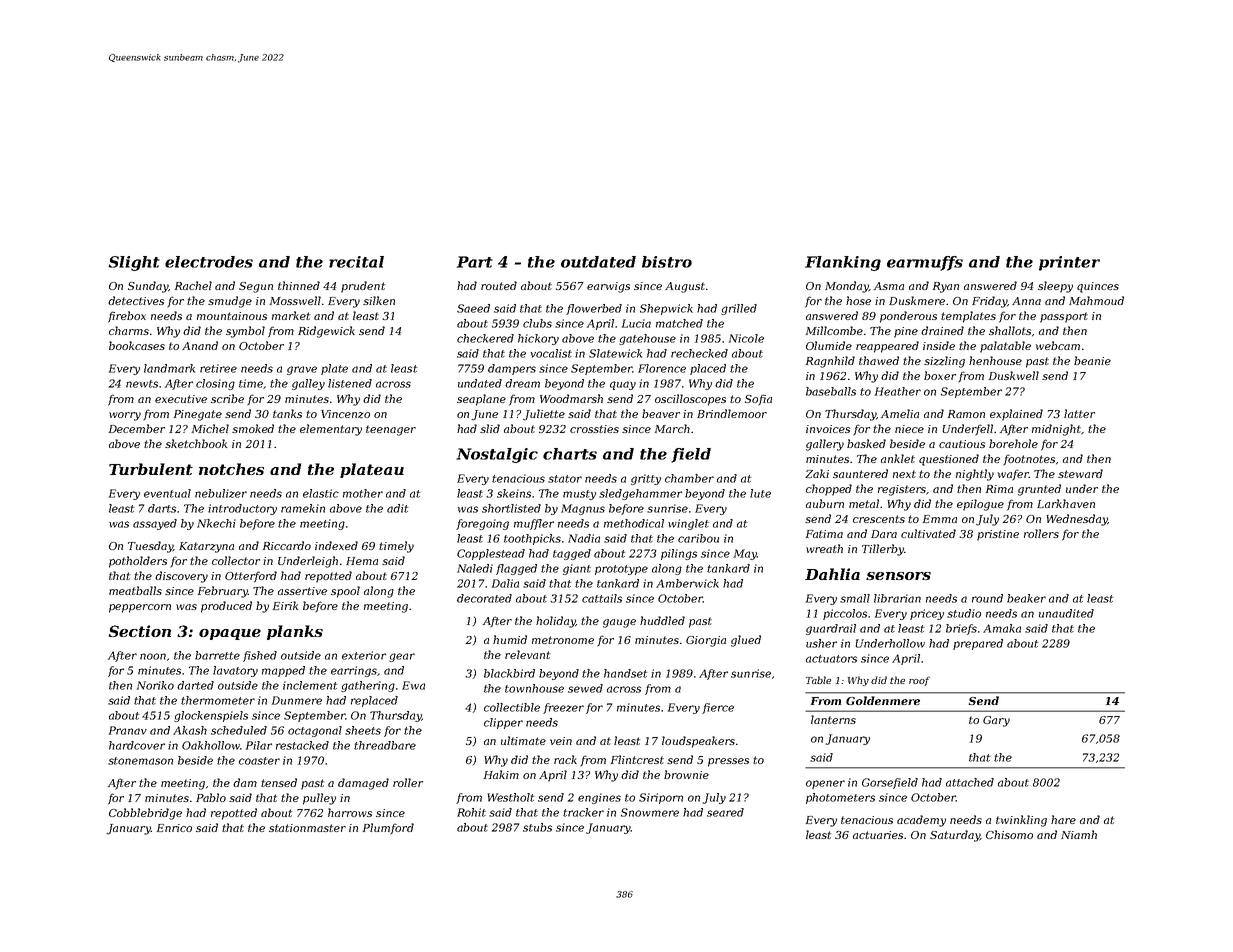 This screenshot has height=952, width=1233. I want to click on shortlisted, so click(511, 508).
